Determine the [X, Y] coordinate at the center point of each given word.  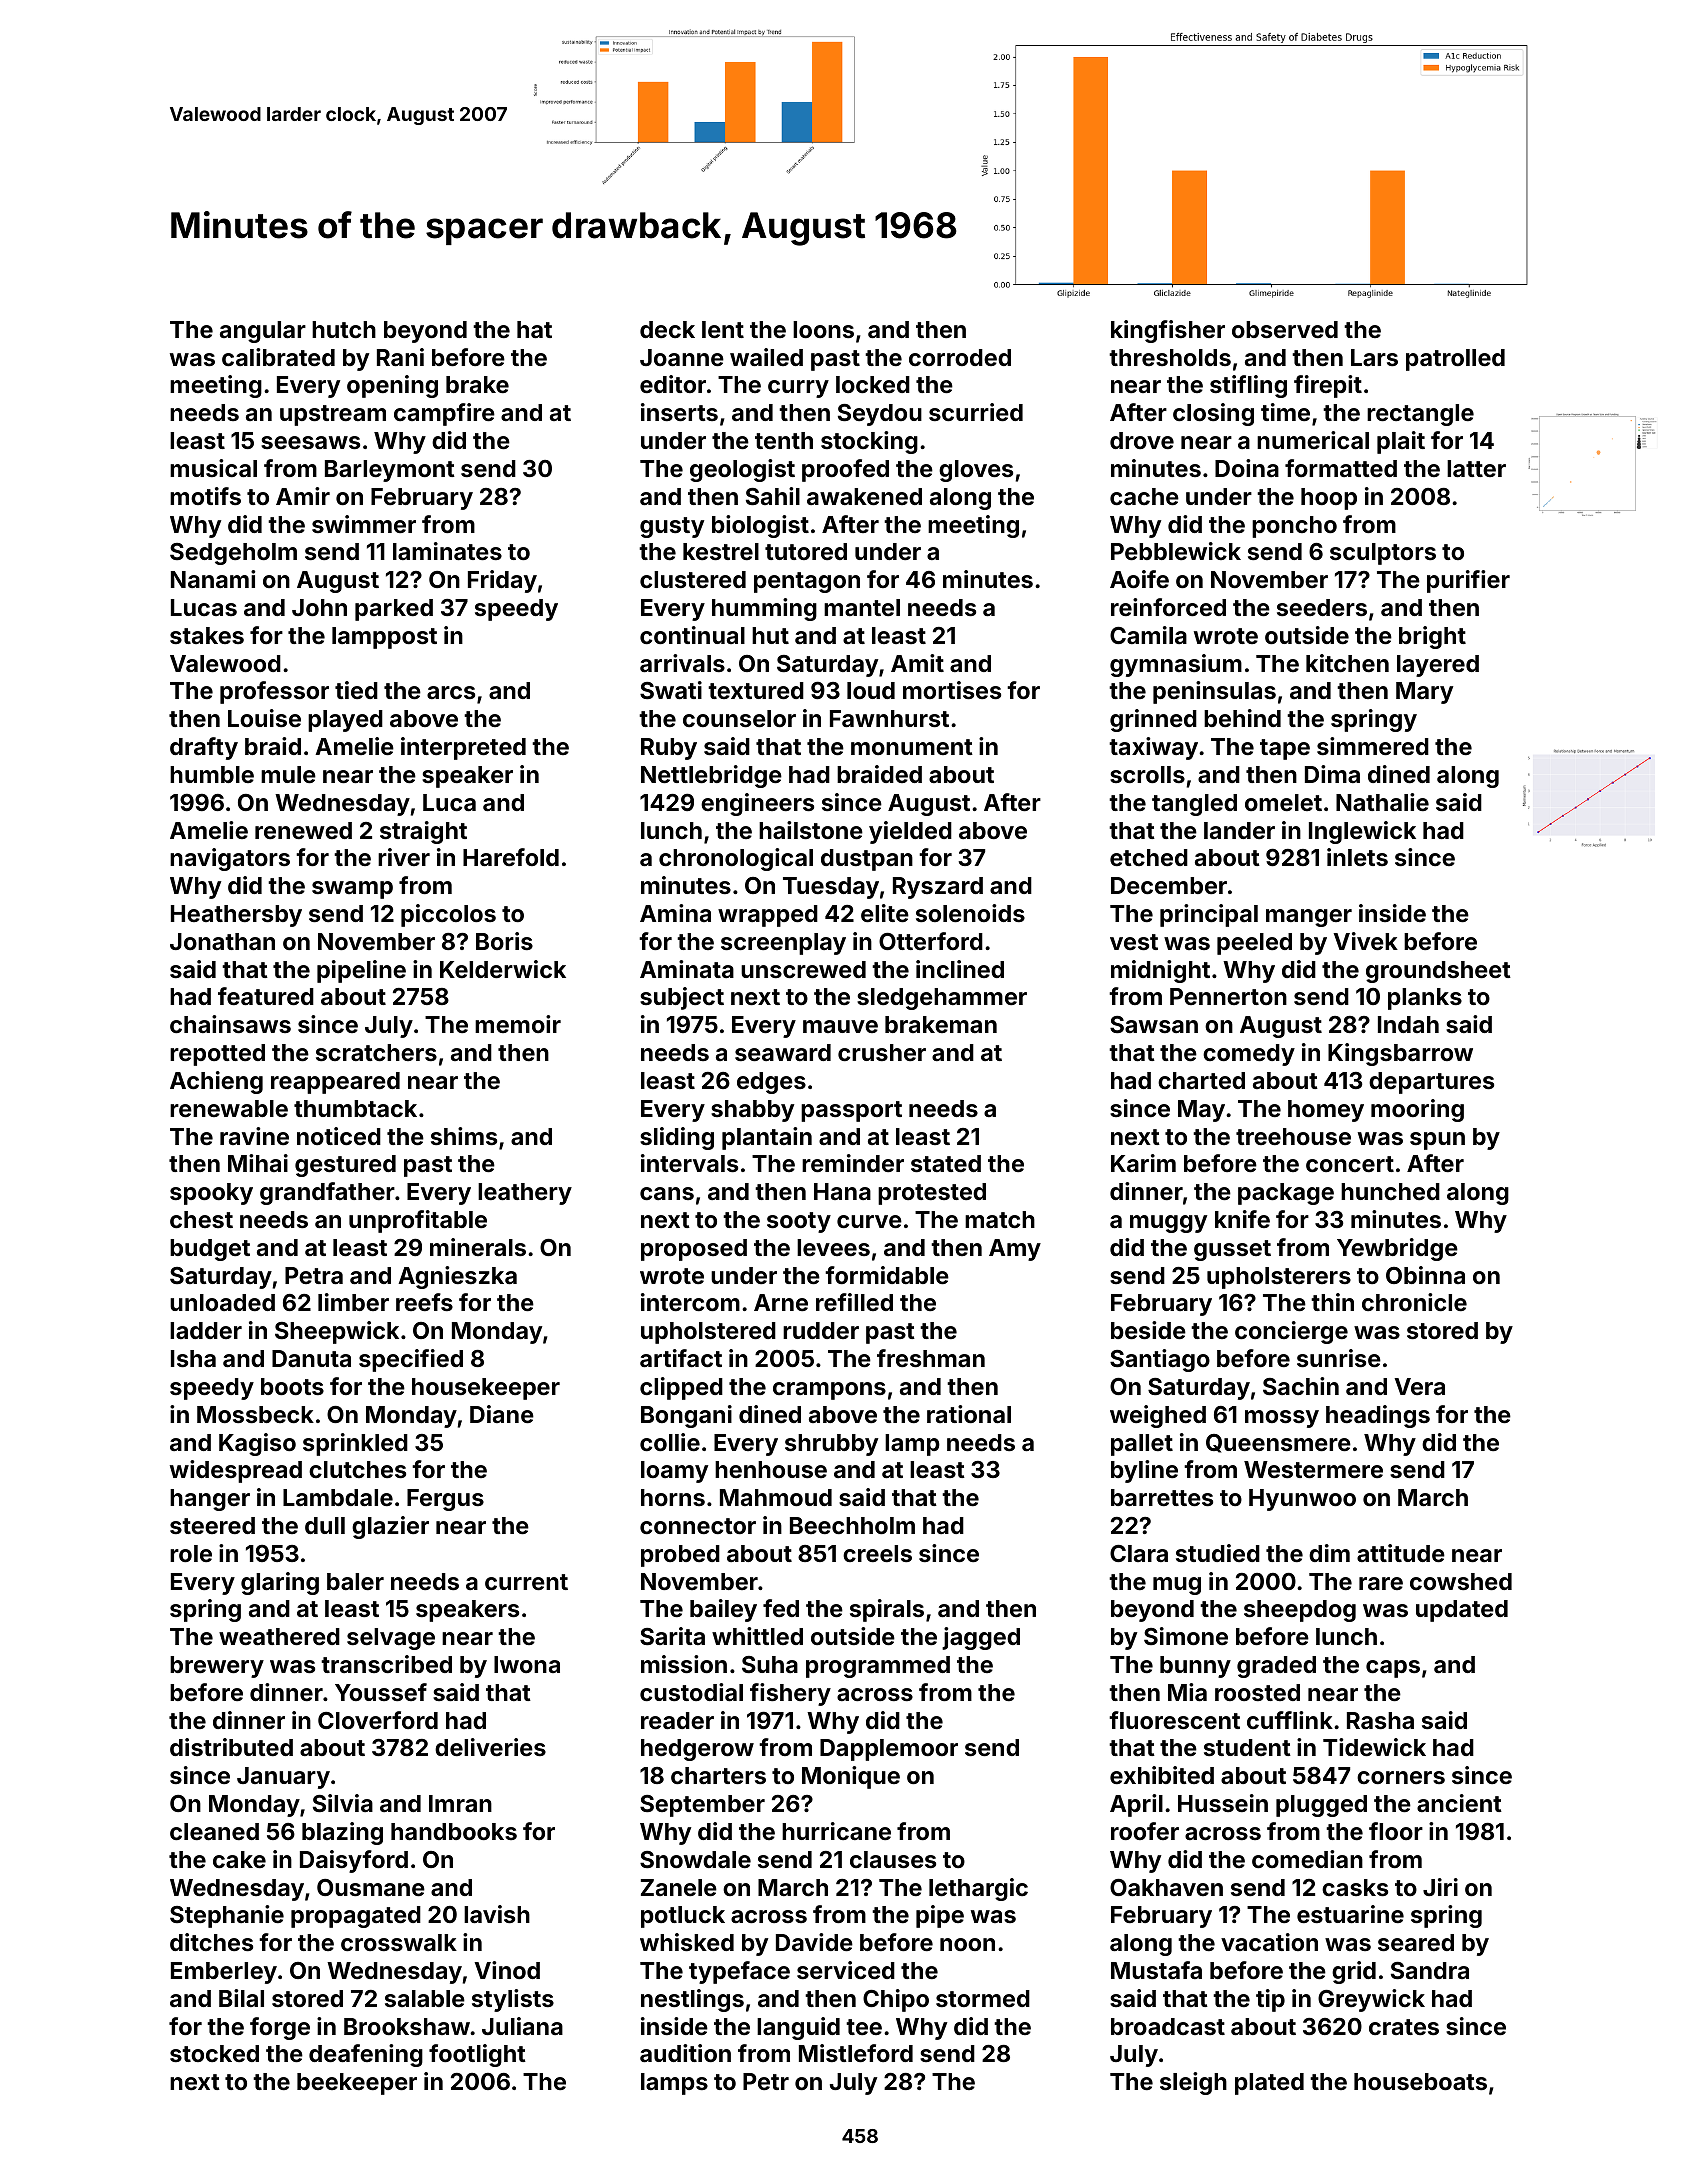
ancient [1459, 1803]
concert [1350, 1164]
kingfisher [1168, 331]
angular [263, 332]
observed [1285, 329]
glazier [390, 1527]
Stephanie [227, 1916]
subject [682, 998]
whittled [757, 1636]
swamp [352, 890]
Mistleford [856, 2053]
